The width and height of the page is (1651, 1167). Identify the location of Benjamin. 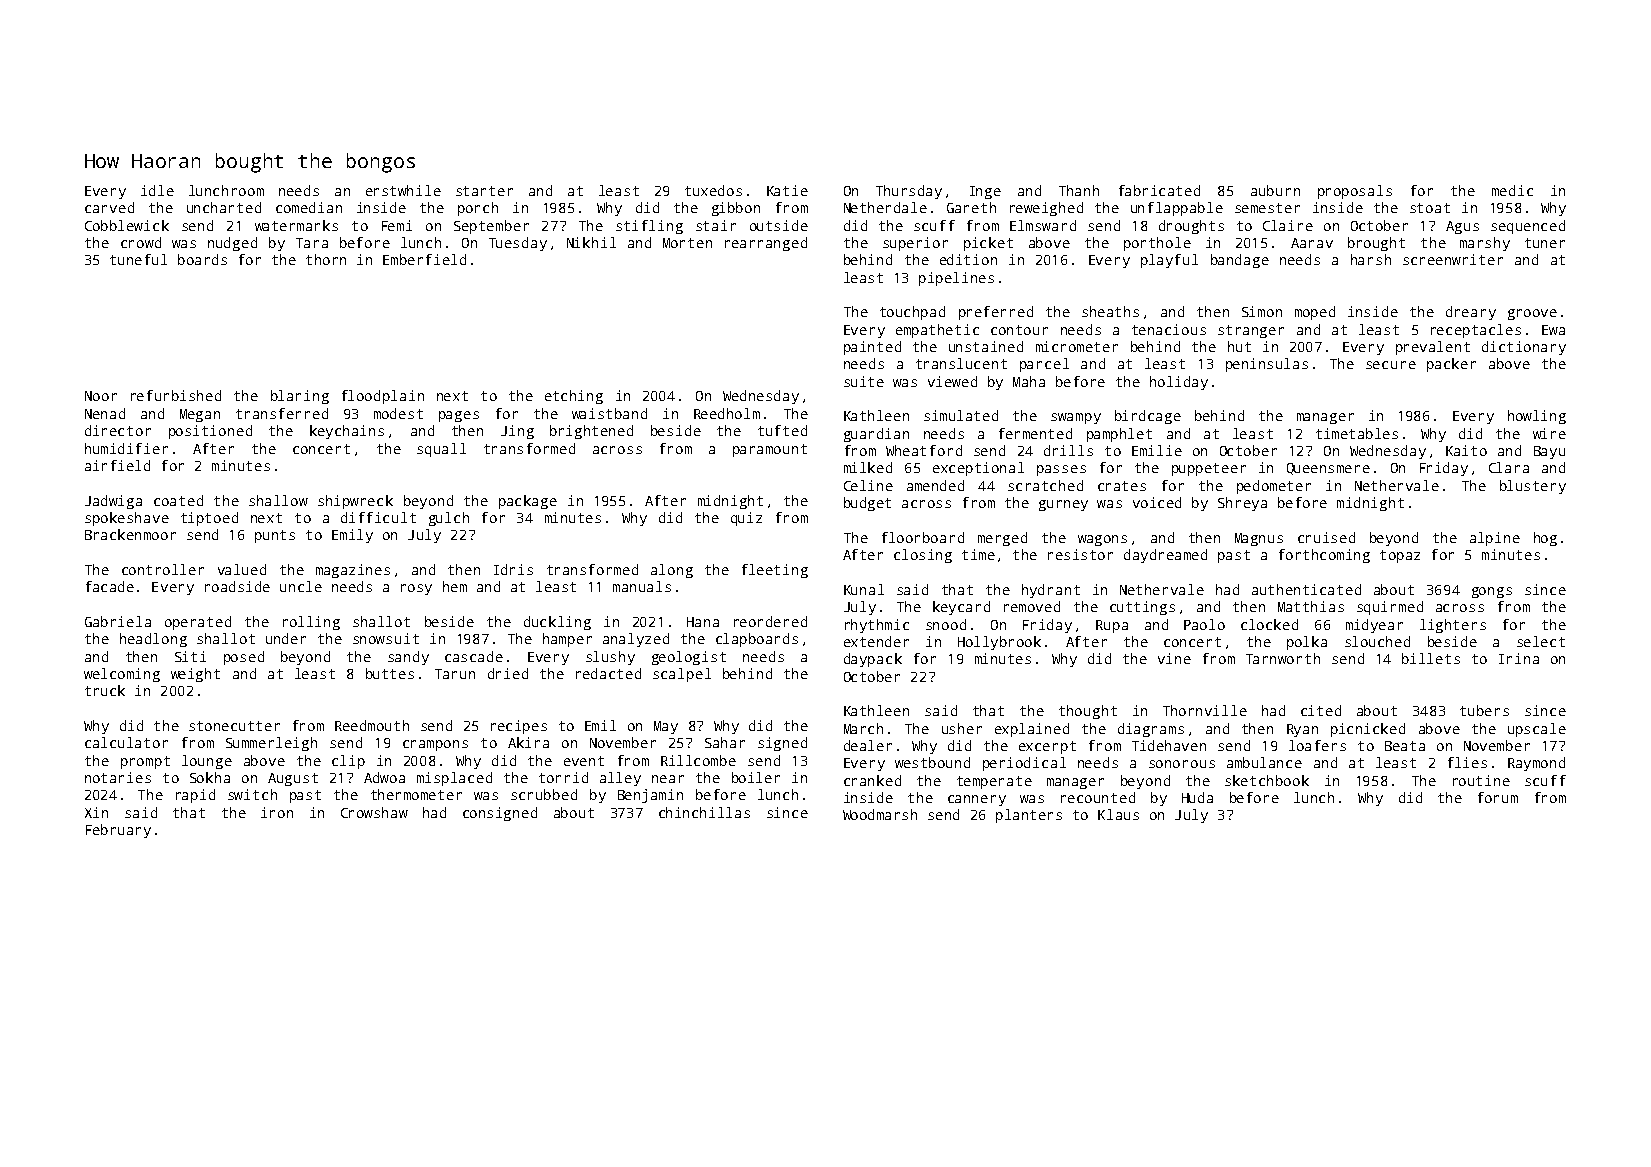
(650, 796).
